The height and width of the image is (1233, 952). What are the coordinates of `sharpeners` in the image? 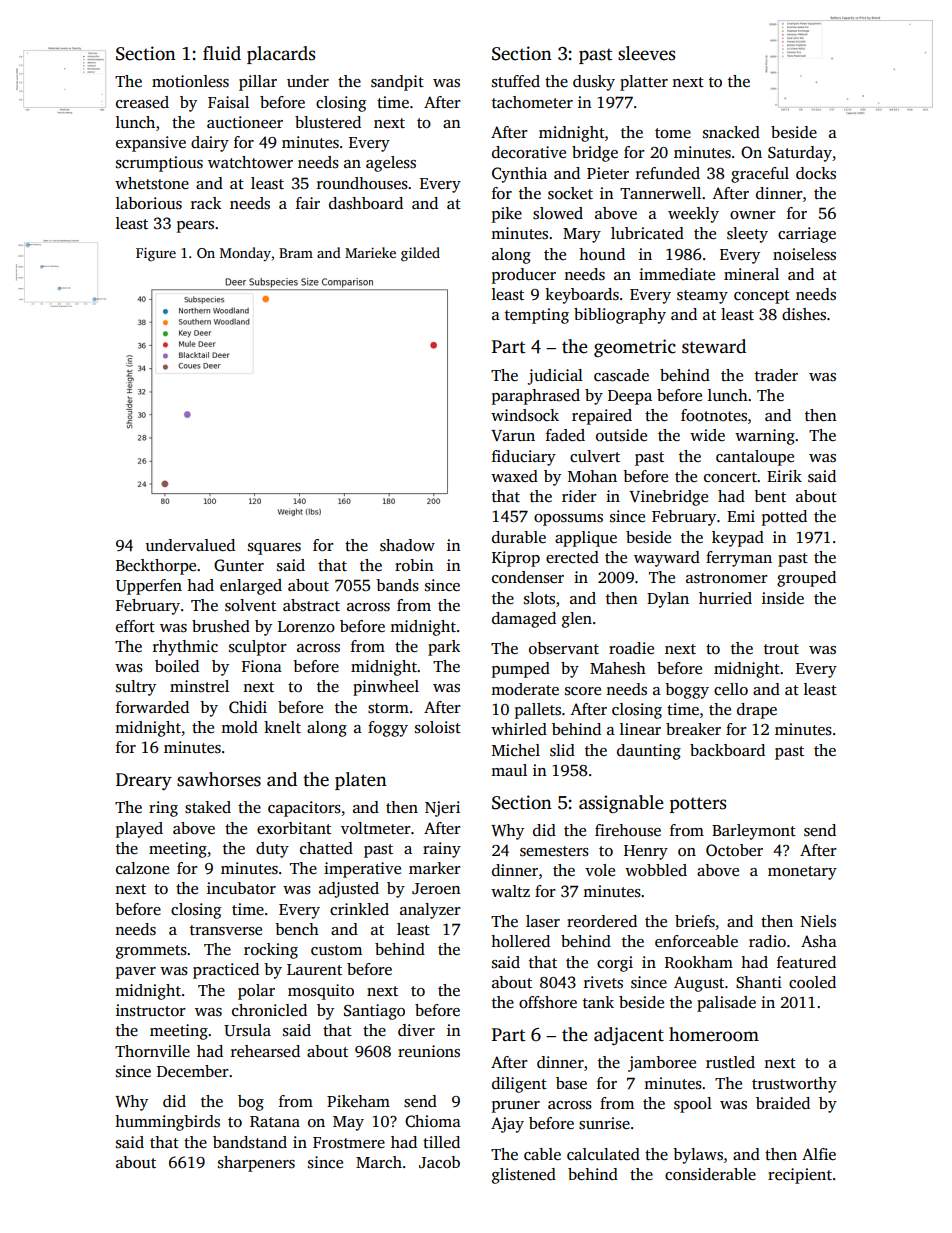 It's located at (256, 1164).
